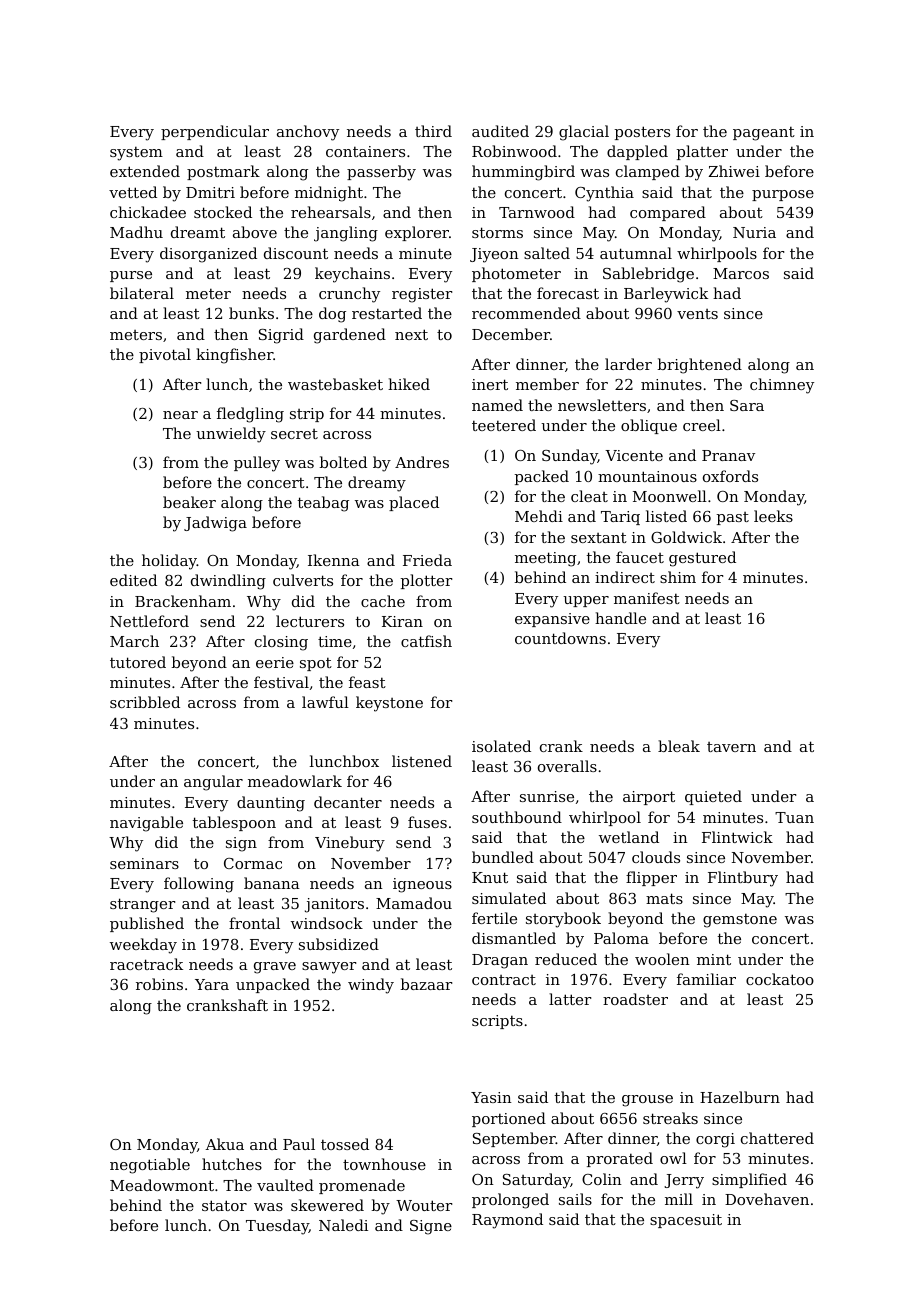  I want to click on chickadee, so click(148, 212).
